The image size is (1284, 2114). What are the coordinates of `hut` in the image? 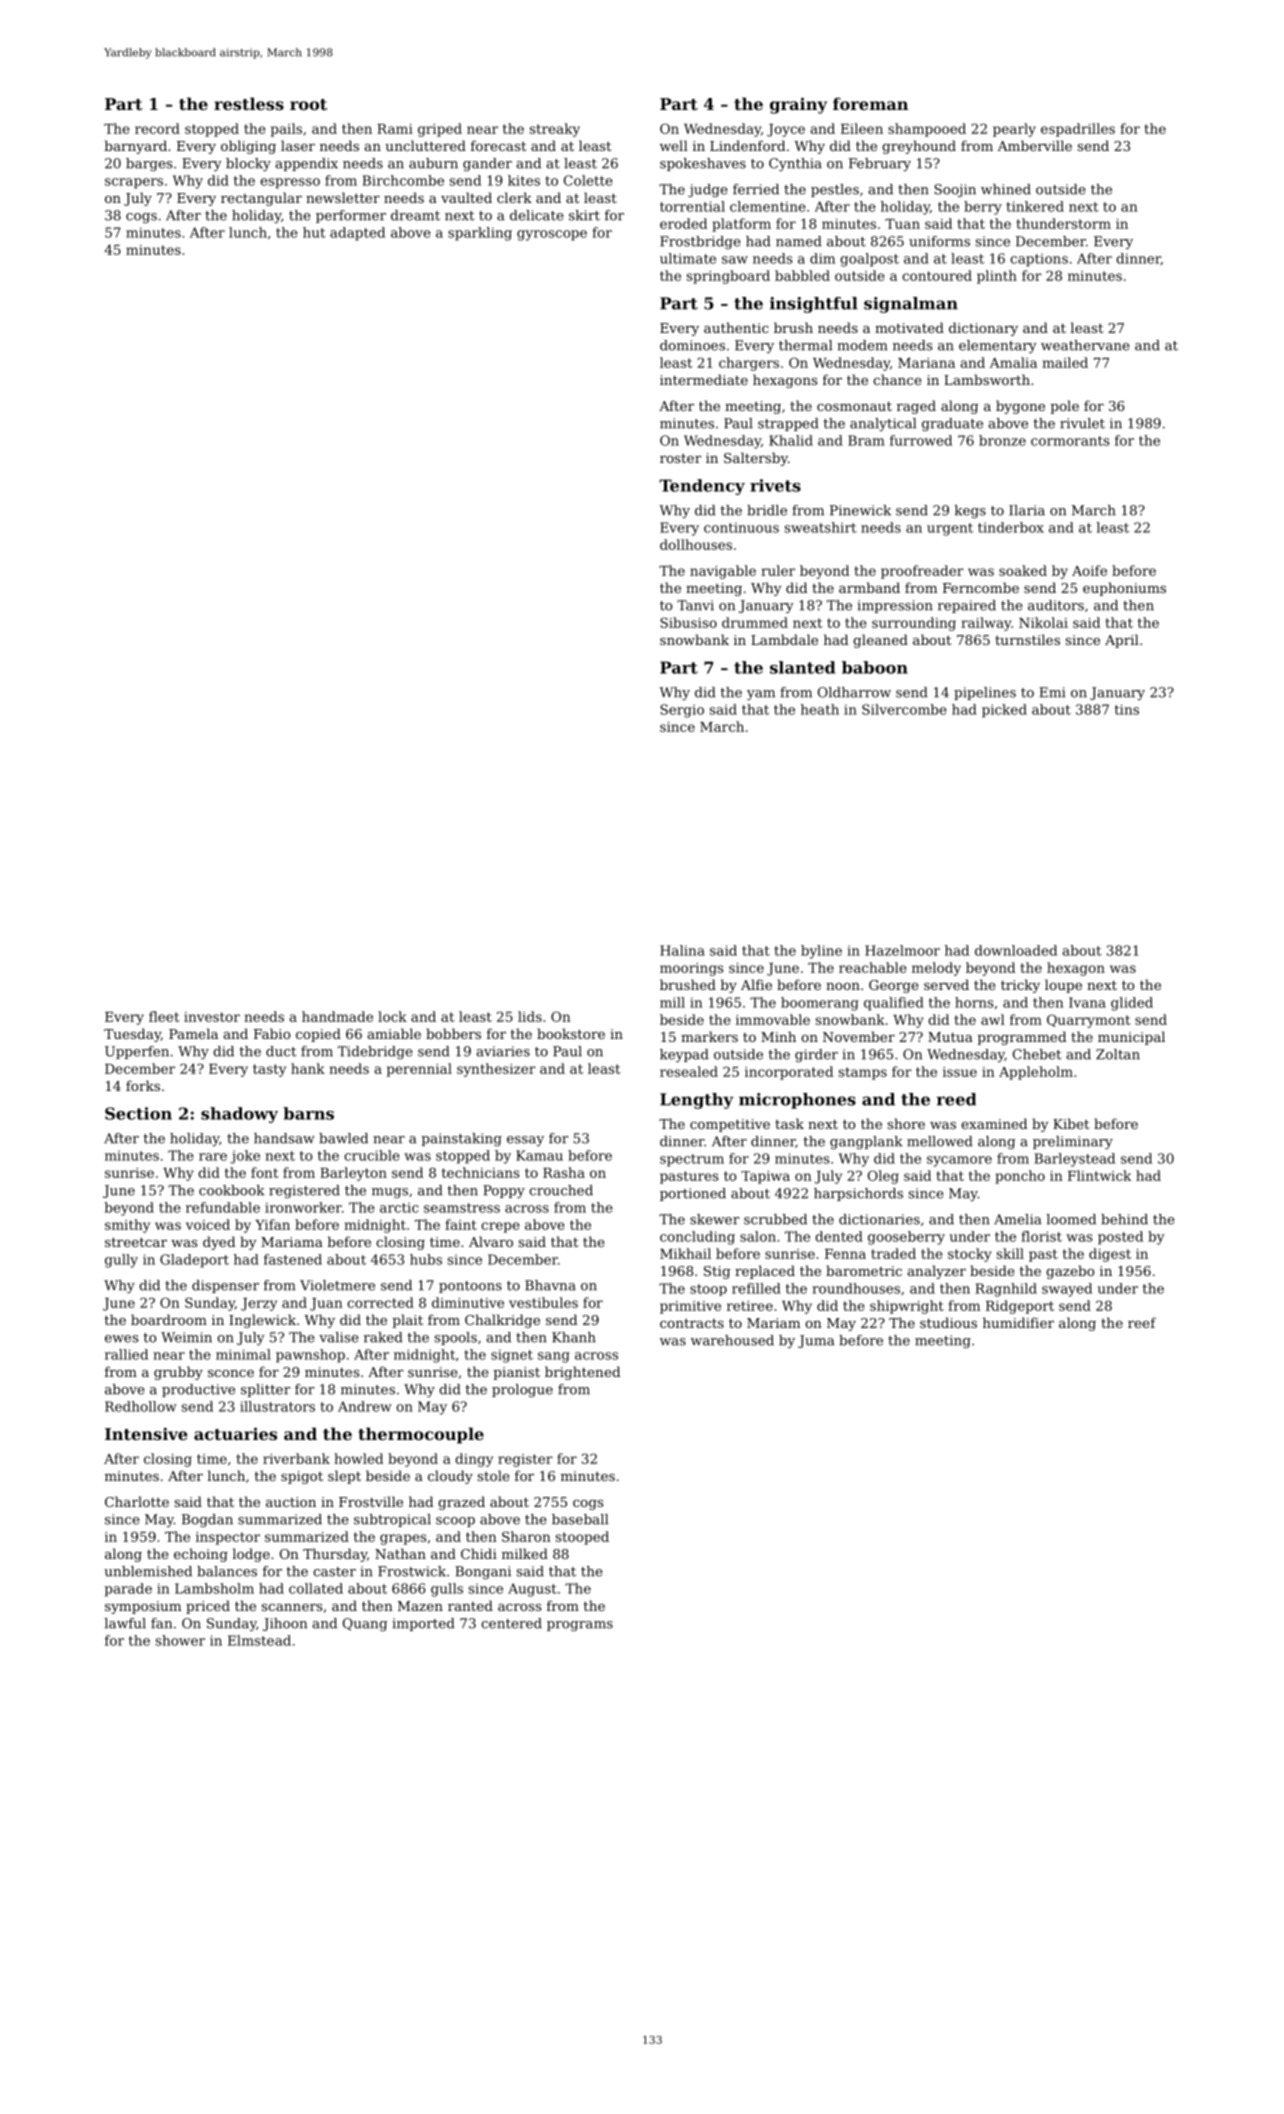 It's located at (314, 232).
